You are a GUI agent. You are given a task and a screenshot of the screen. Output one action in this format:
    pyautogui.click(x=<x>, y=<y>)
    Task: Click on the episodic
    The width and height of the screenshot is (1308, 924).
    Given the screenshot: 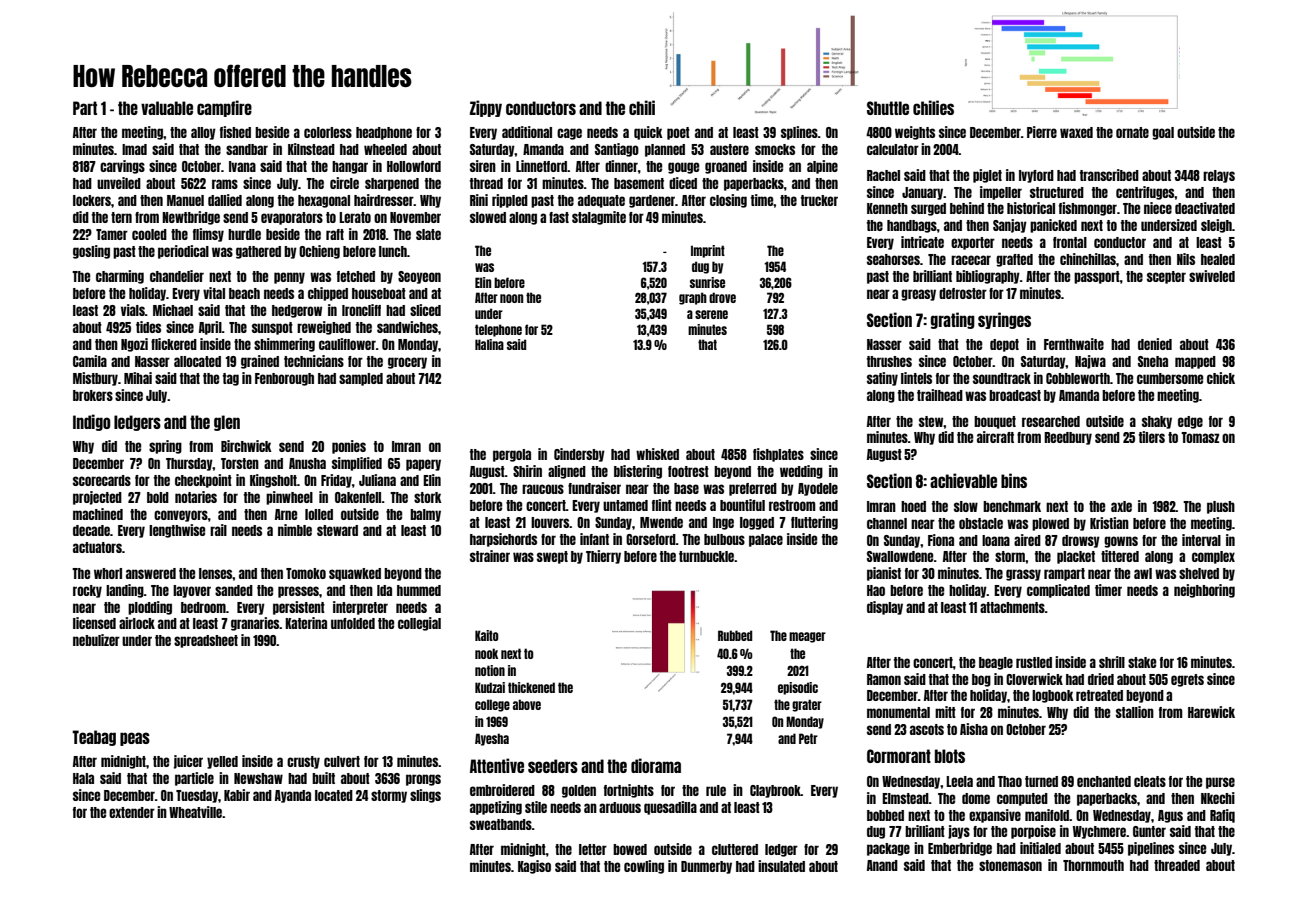 What is the action you would take?
    pyautogui.click(x=798, y=688)
